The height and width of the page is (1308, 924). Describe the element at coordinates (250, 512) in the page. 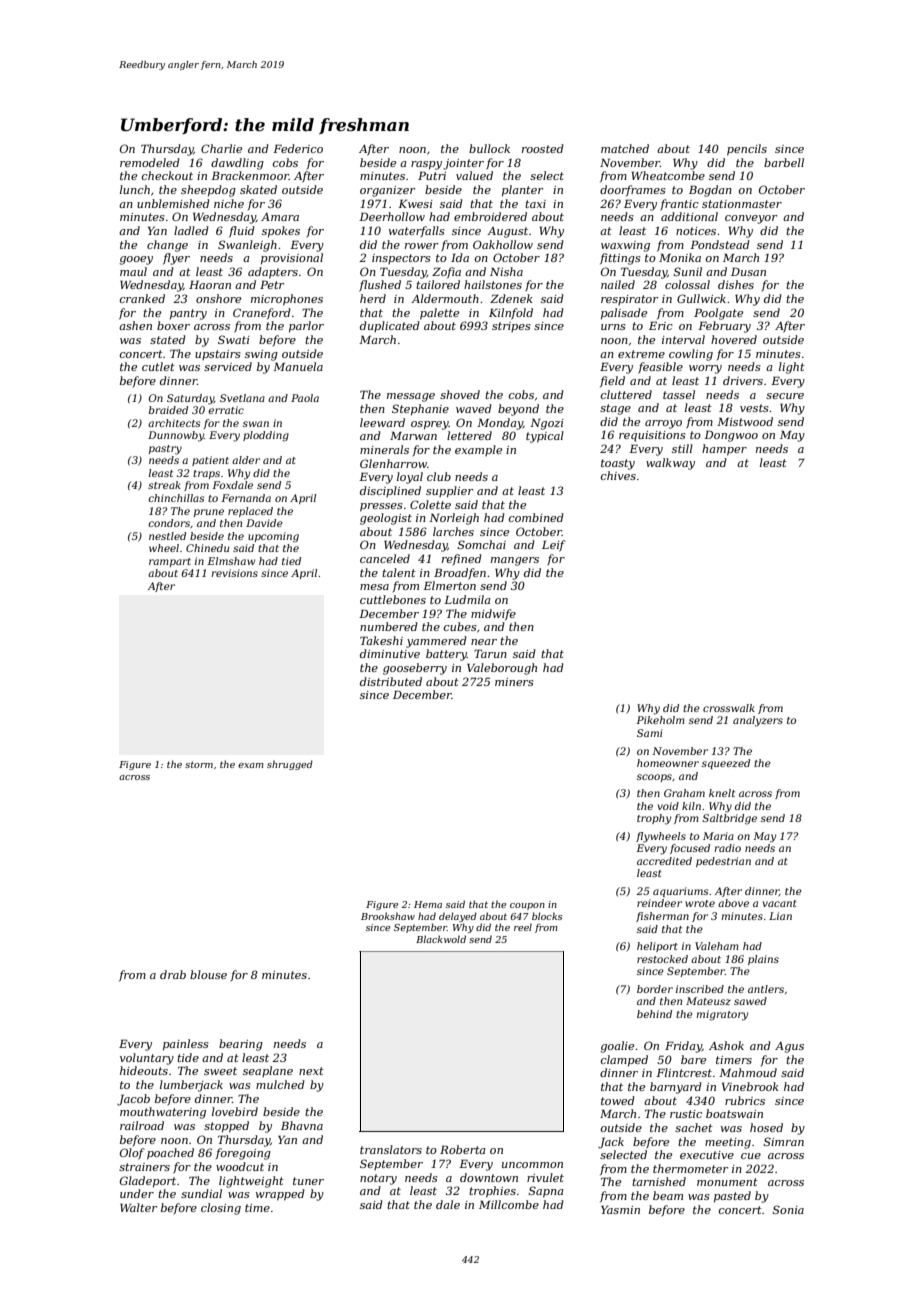

I see `replaced` at that location.
